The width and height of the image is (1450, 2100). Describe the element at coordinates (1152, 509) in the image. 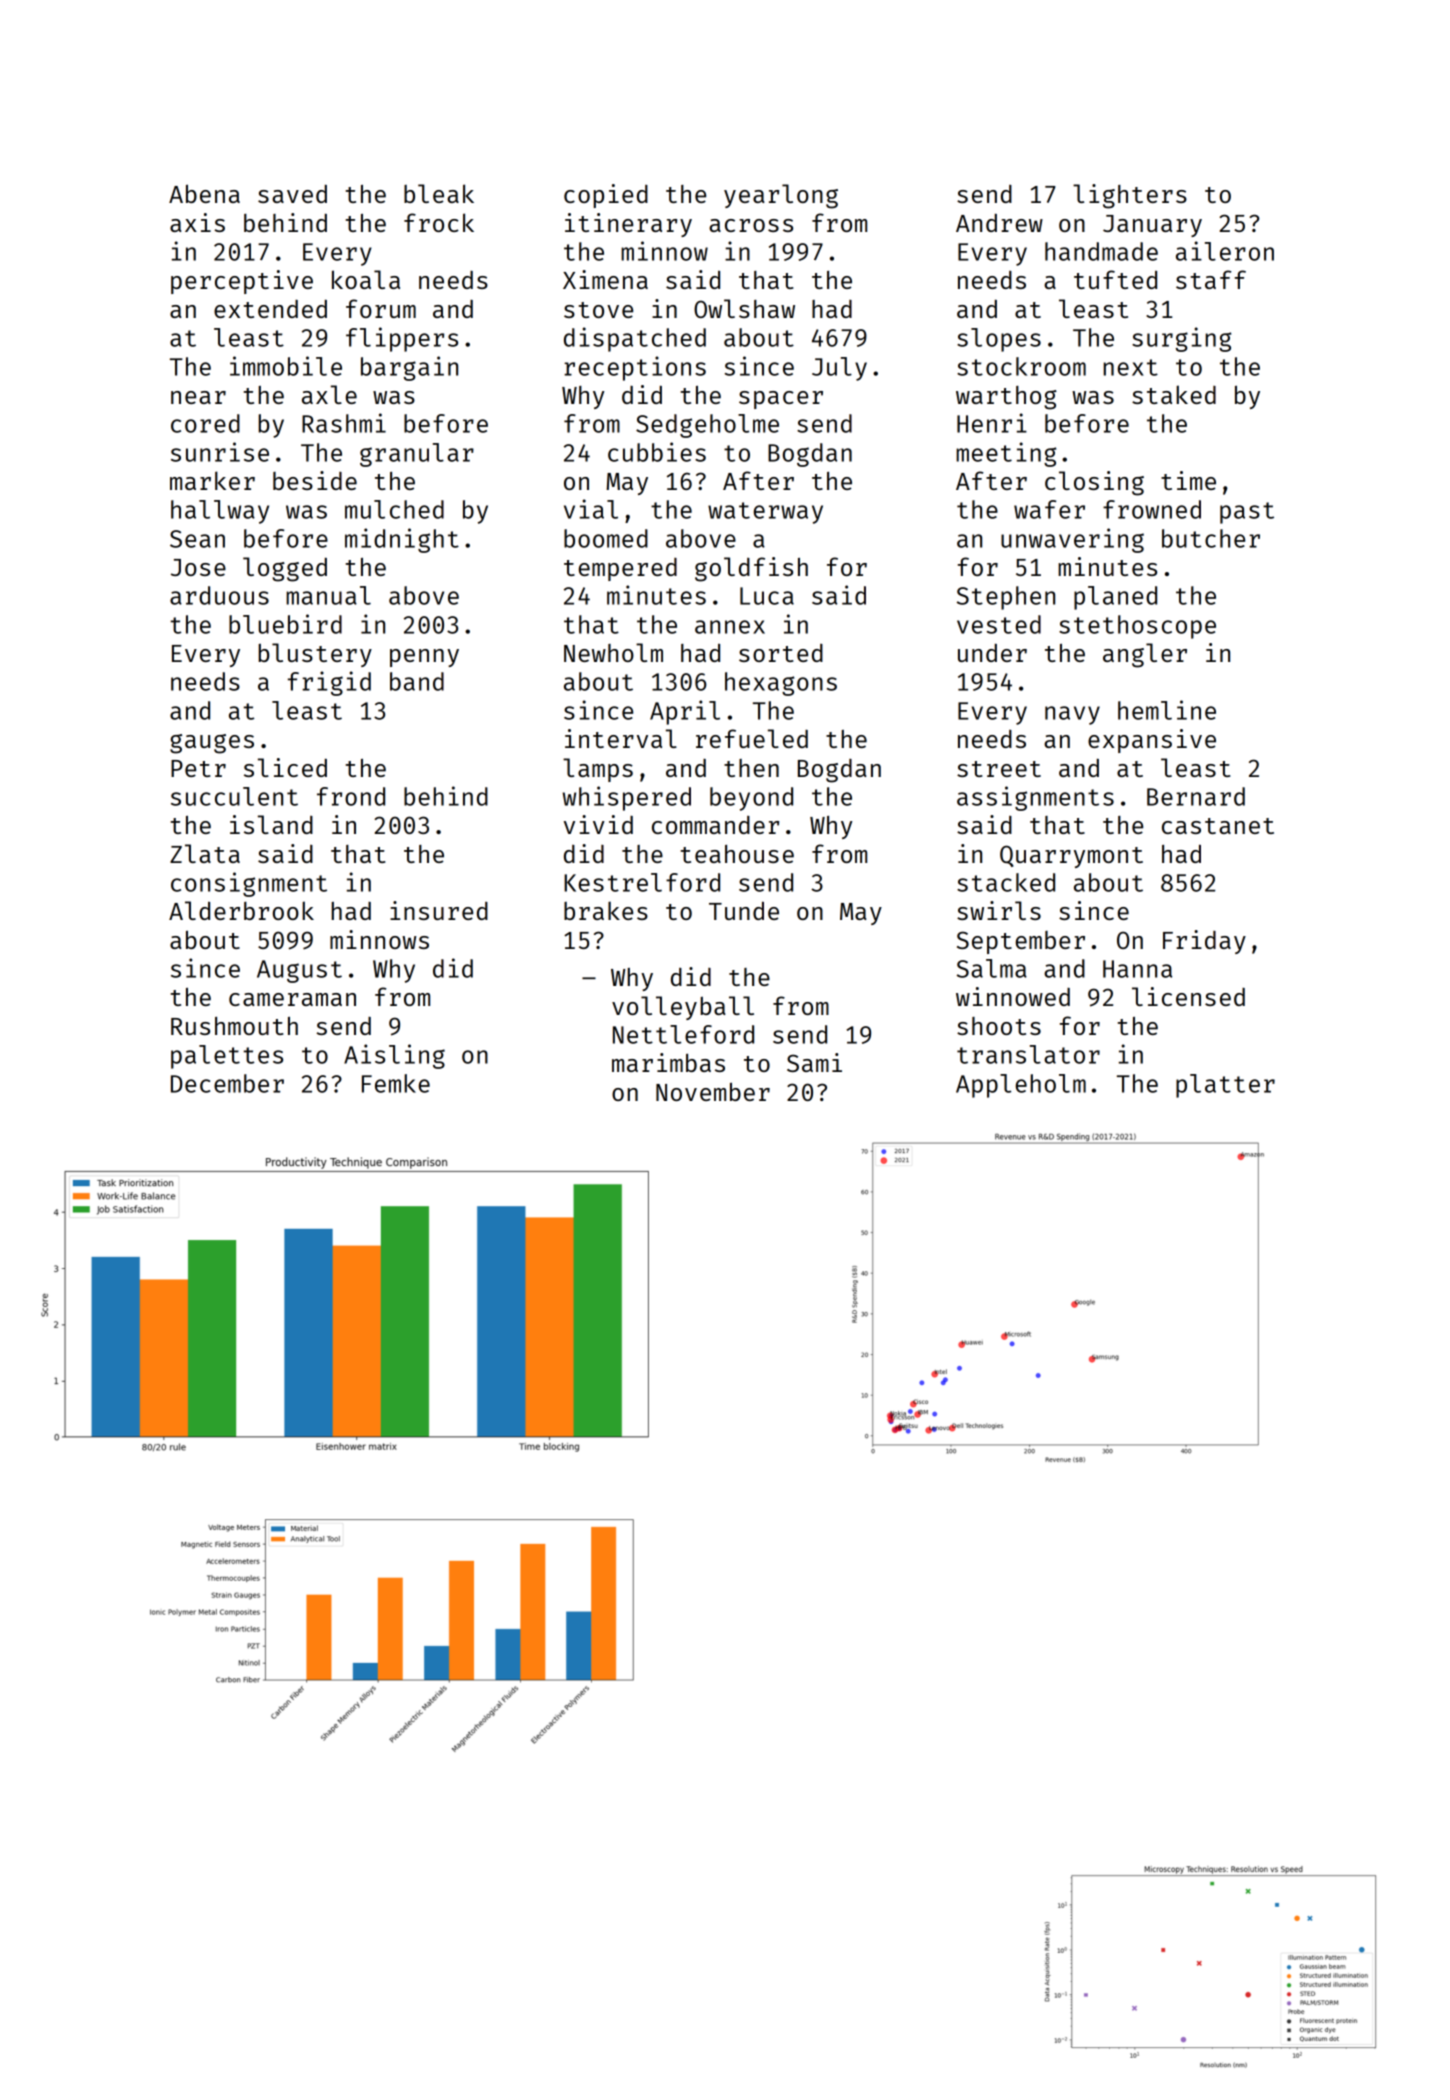

I see `frowned` at that location.
